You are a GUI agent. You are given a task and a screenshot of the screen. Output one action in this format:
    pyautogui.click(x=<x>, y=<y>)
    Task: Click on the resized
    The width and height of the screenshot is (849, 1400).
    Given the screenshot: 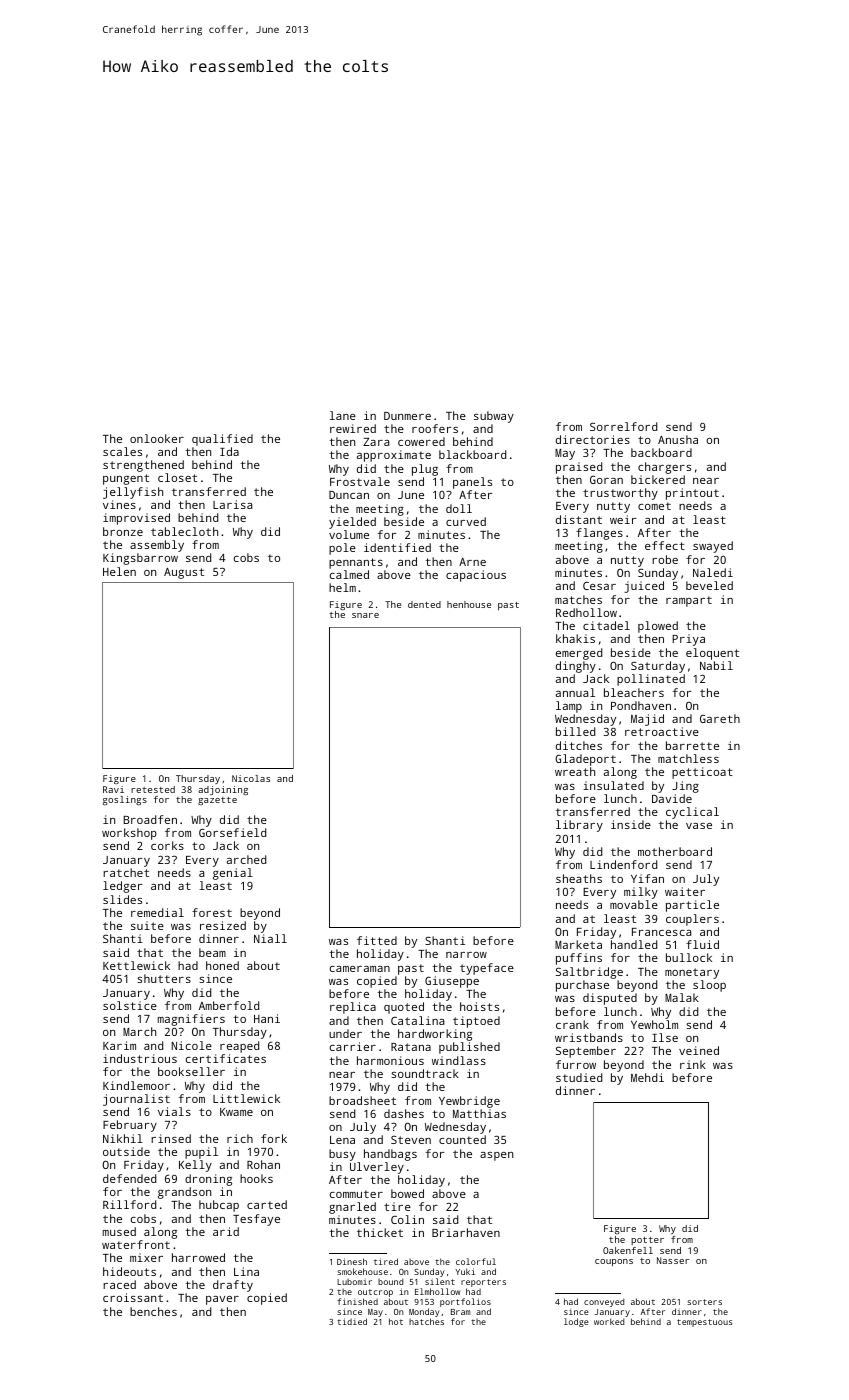 What is the action you would take?
    pyautogui.click(x=223, y=925)
